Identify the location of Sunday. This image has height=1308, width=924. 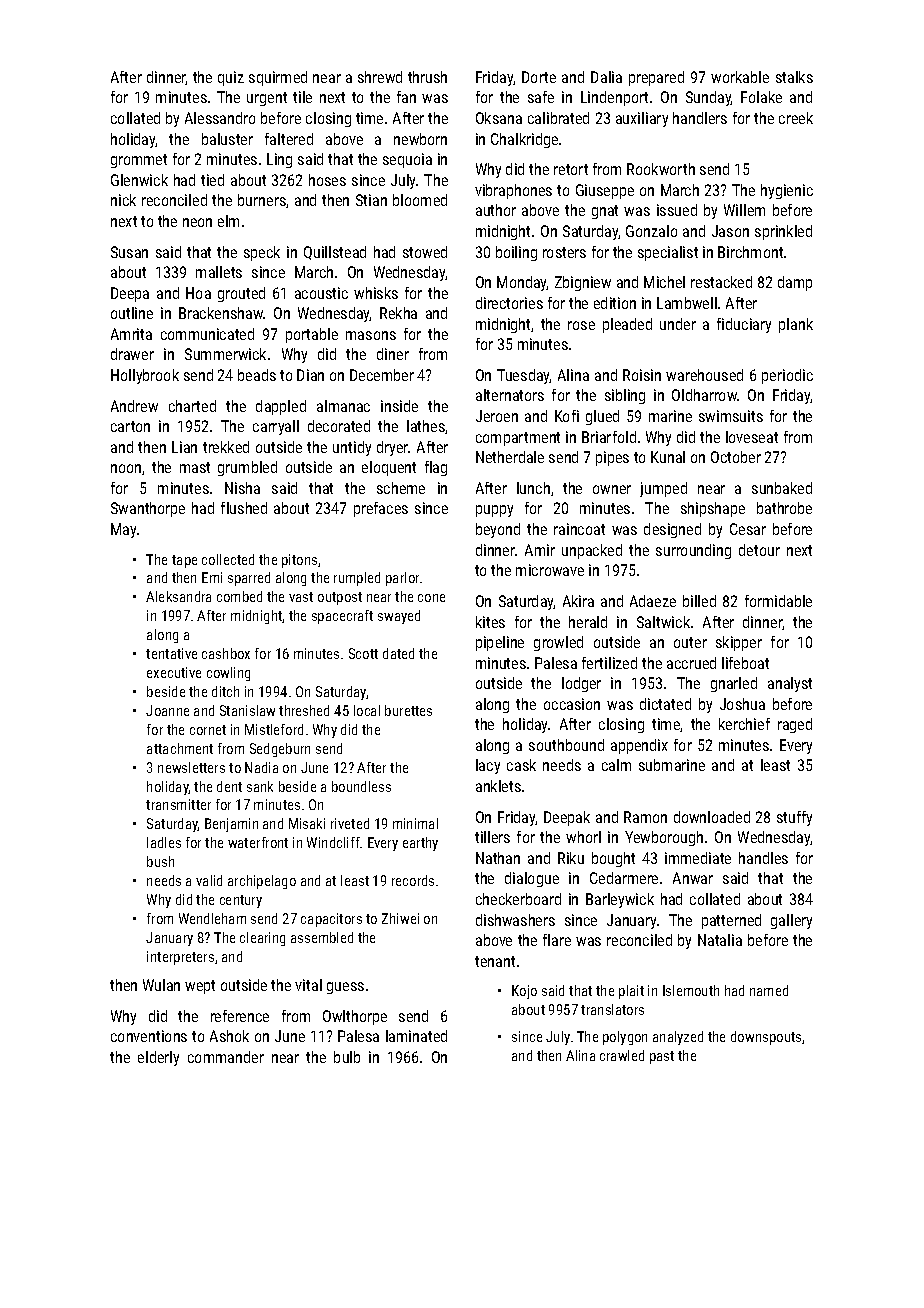
(708, 98).
